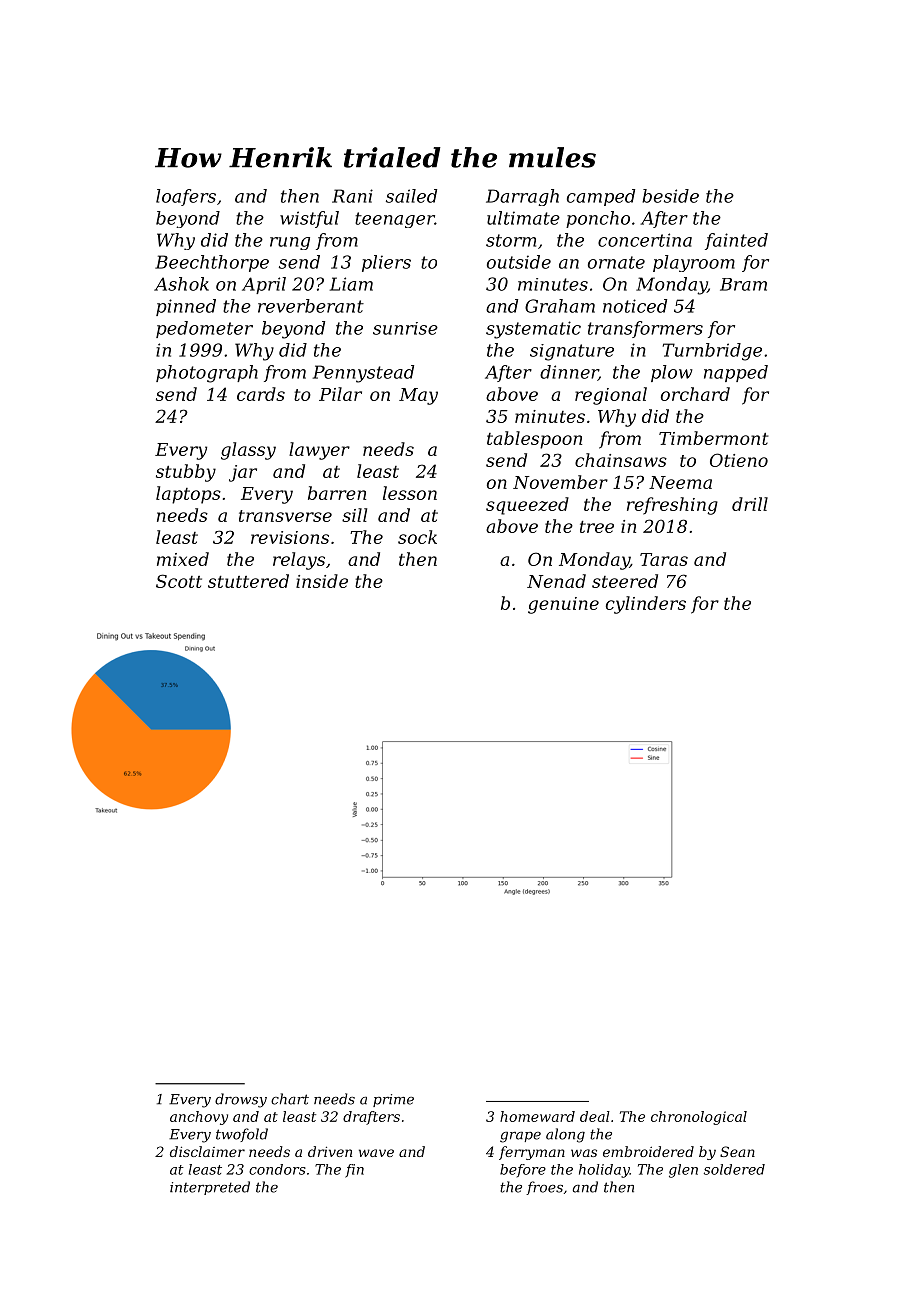 The image size is (924, 1311). What do you see at coordinates (186, 307) in the page?
I see `pinned` at bounding box center [186, 307].
